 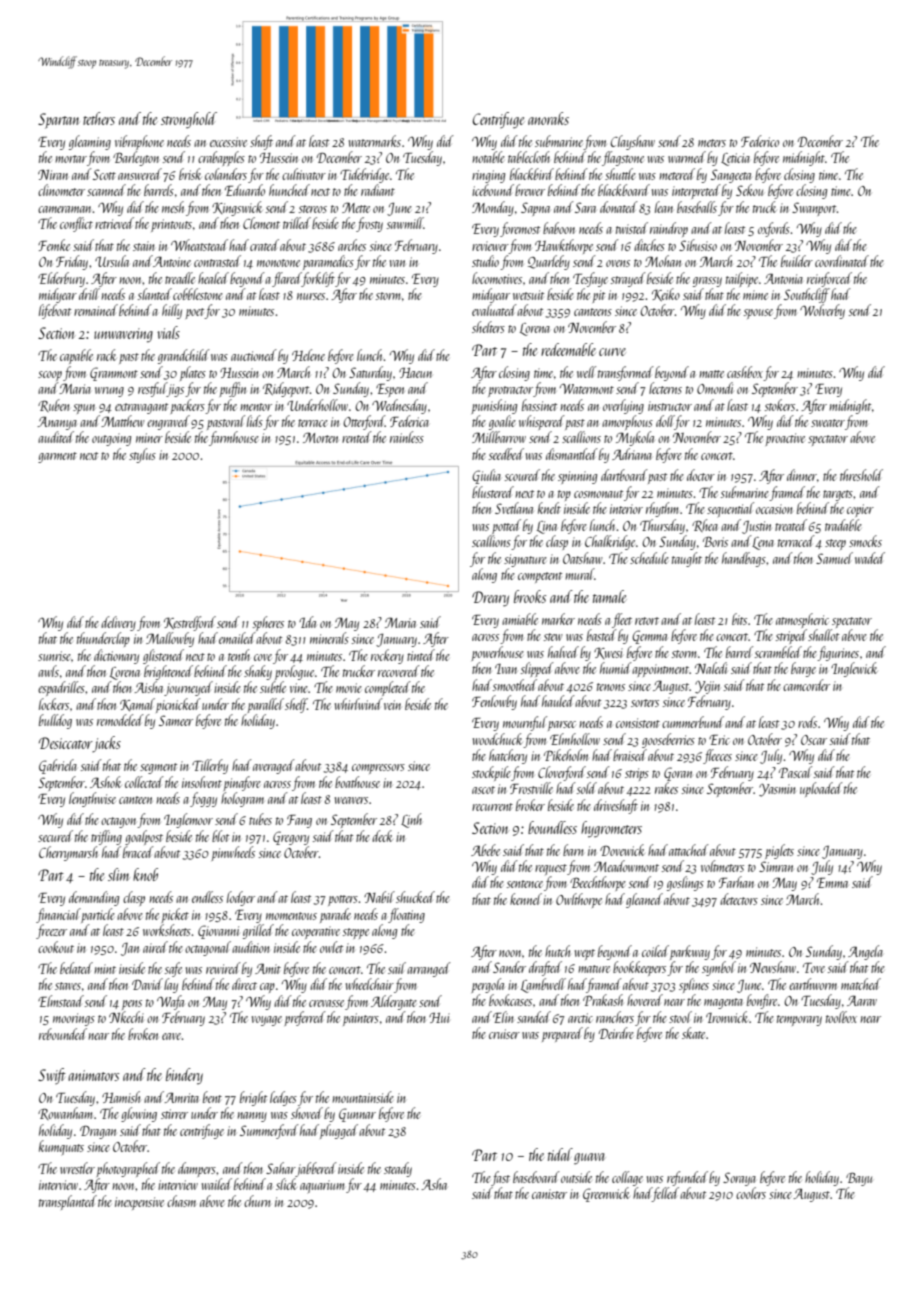 What do you see at coordinates (749, 190) in the image?
I see `Sekou` at bounding box center [749, 190].
